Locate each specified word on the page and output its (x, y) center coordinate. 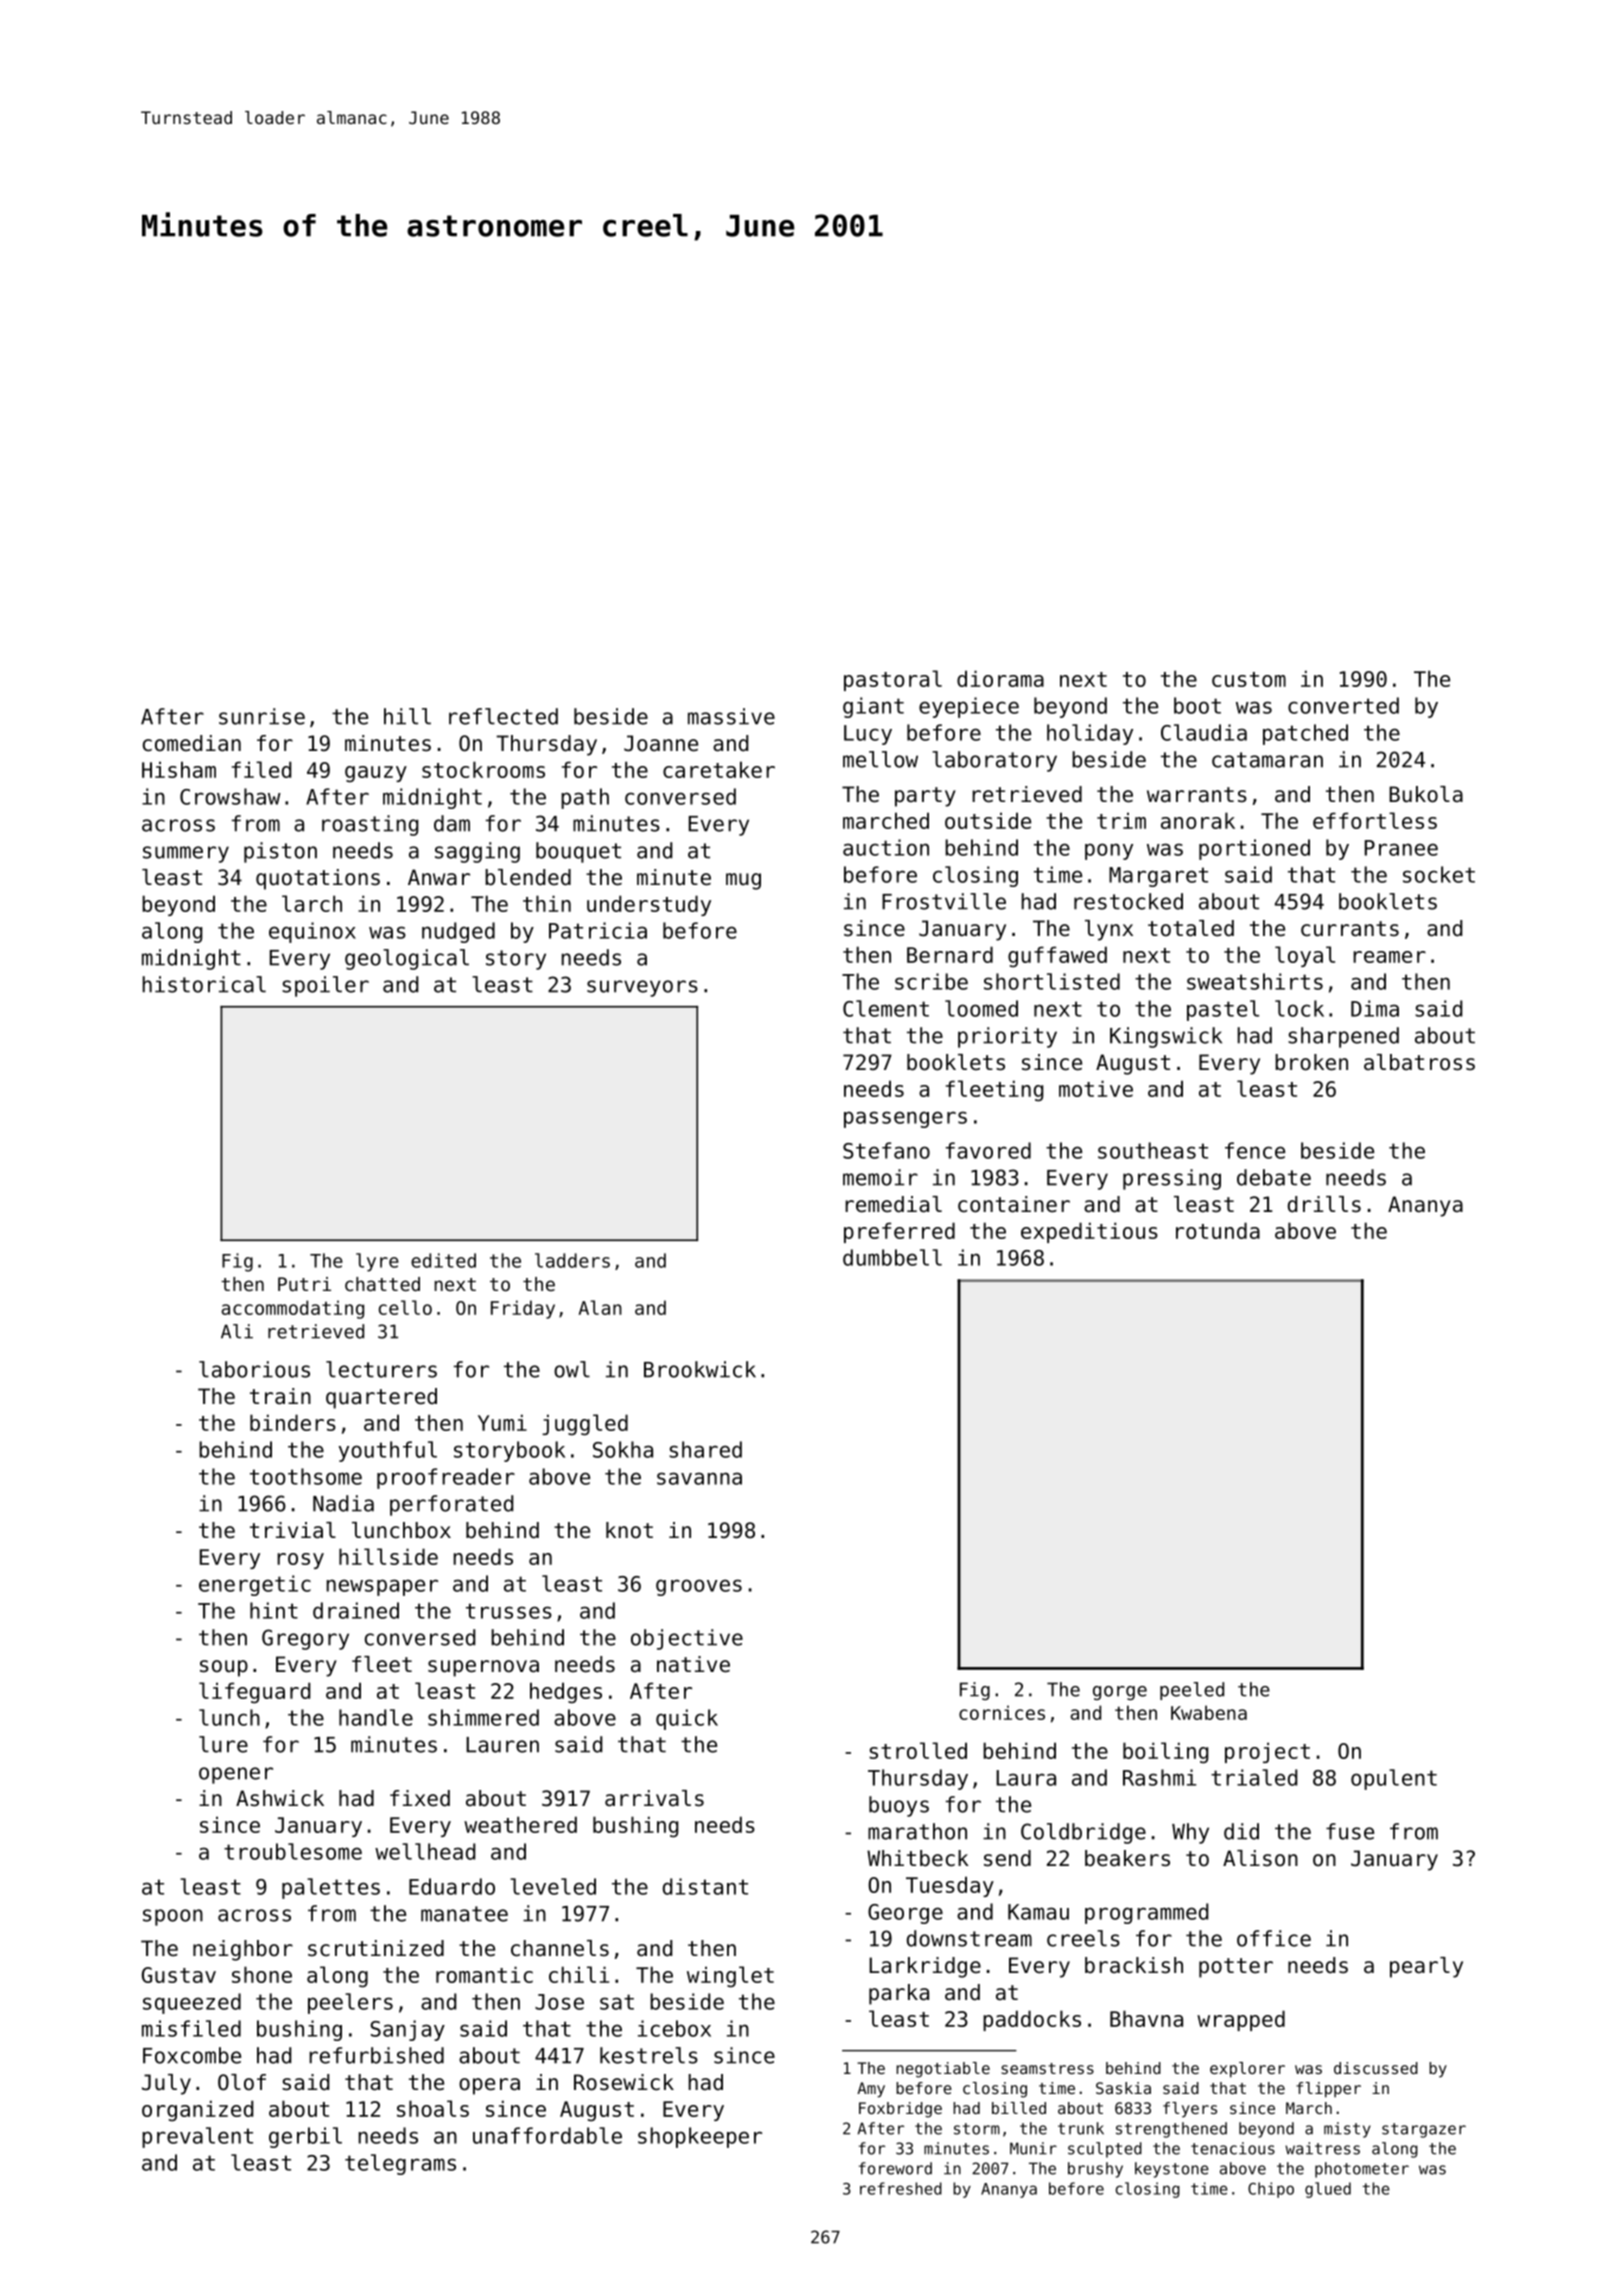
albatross (1419, 1062)
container (1014, 1204)
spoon (173, 1917)
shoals (433, 2108)
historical (204, 984)
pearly (1426, 1967)
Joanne (661, 743)
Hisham (179, 769)
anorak (1198, 820)
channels (560, 1948)
